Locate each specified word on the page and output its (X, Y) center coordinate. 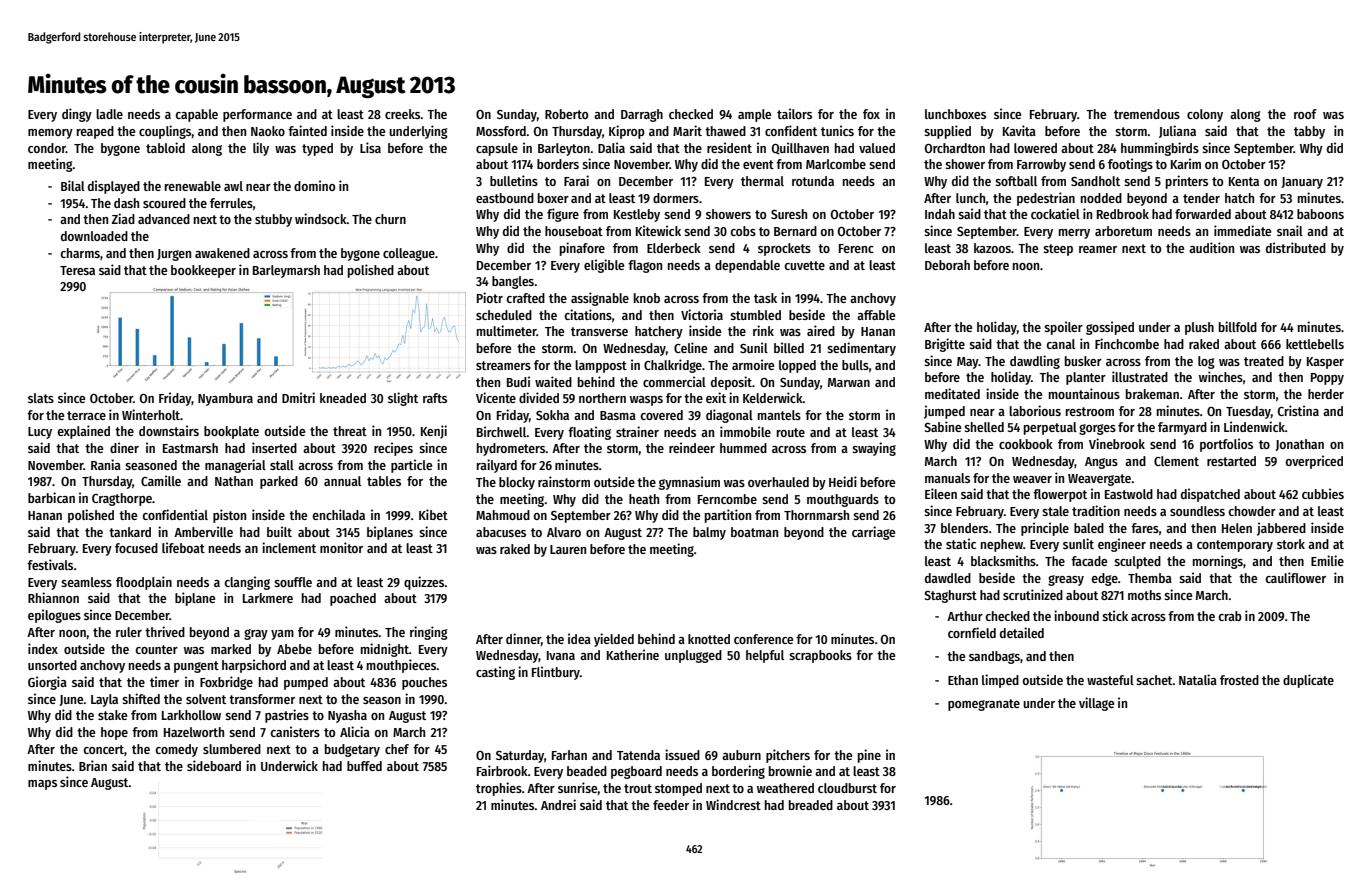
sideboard (214, 765)
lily (261, 149)
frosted (1239, 680)
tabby (1309, 132)
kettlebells (1315, 344)
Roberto (566, 114)
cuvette (804, 265)
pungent (196, 667)
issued (682, 754)
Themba (1150, 578)
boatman (754, 532)
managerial (235, 466)
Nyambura (225, 399)
